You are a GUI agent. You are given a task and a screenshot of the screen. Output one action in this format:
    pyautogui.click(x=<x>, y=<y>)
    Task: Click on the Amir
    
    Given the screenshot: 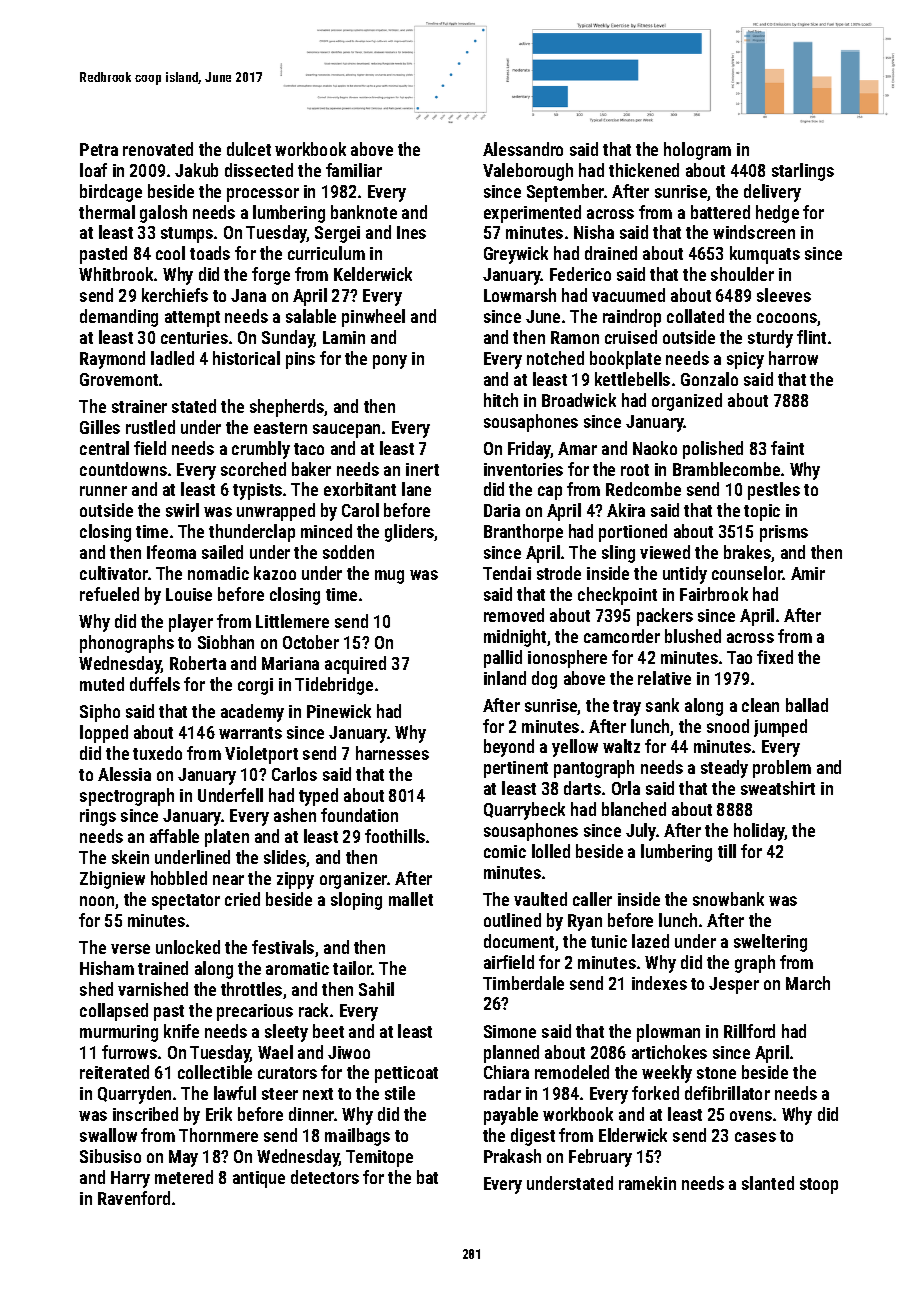 What is the action you would take?
    pyautogui.click(x=808, y=573)
